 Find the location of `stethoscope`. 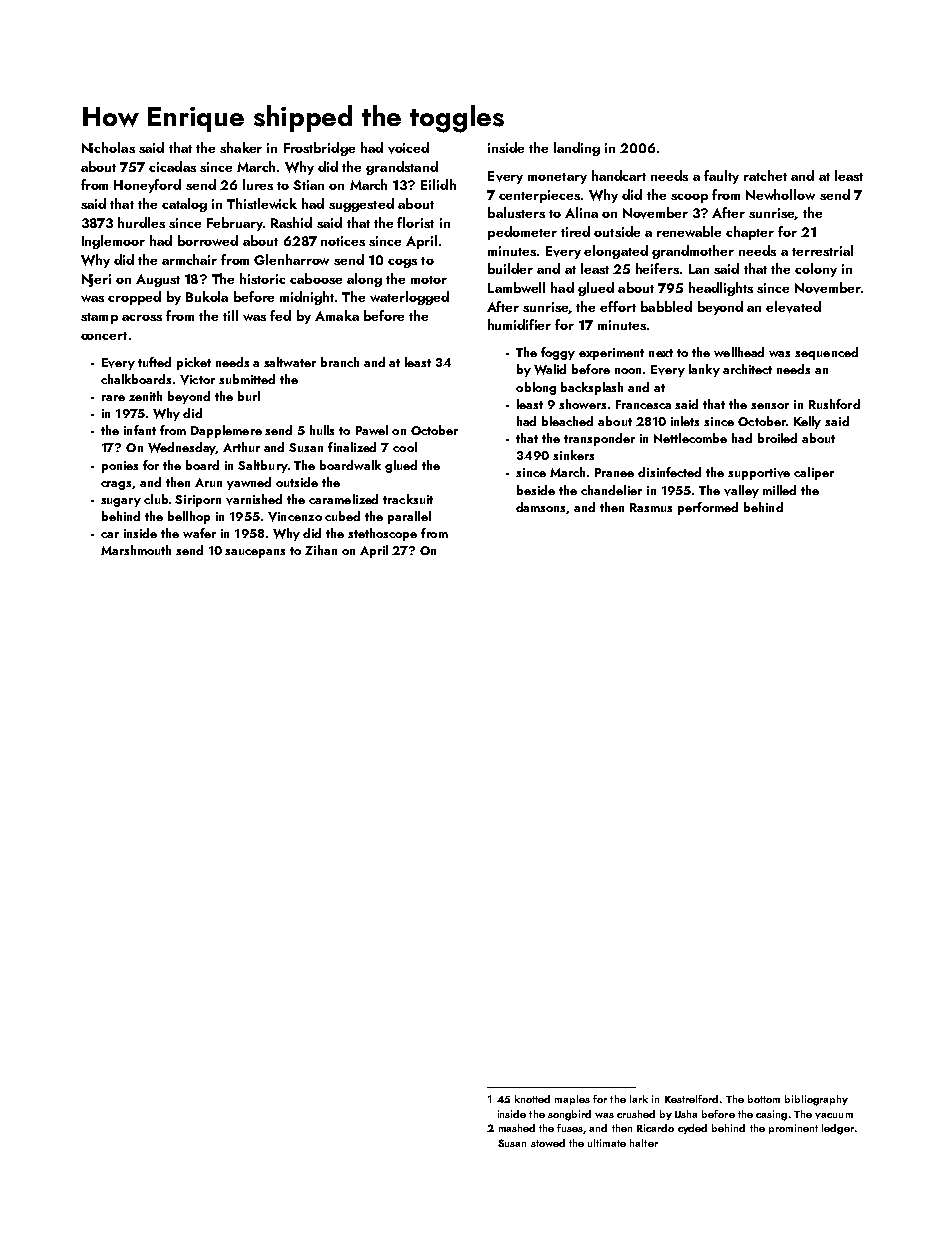

stethoscope is located at coordinates (382, 534).
